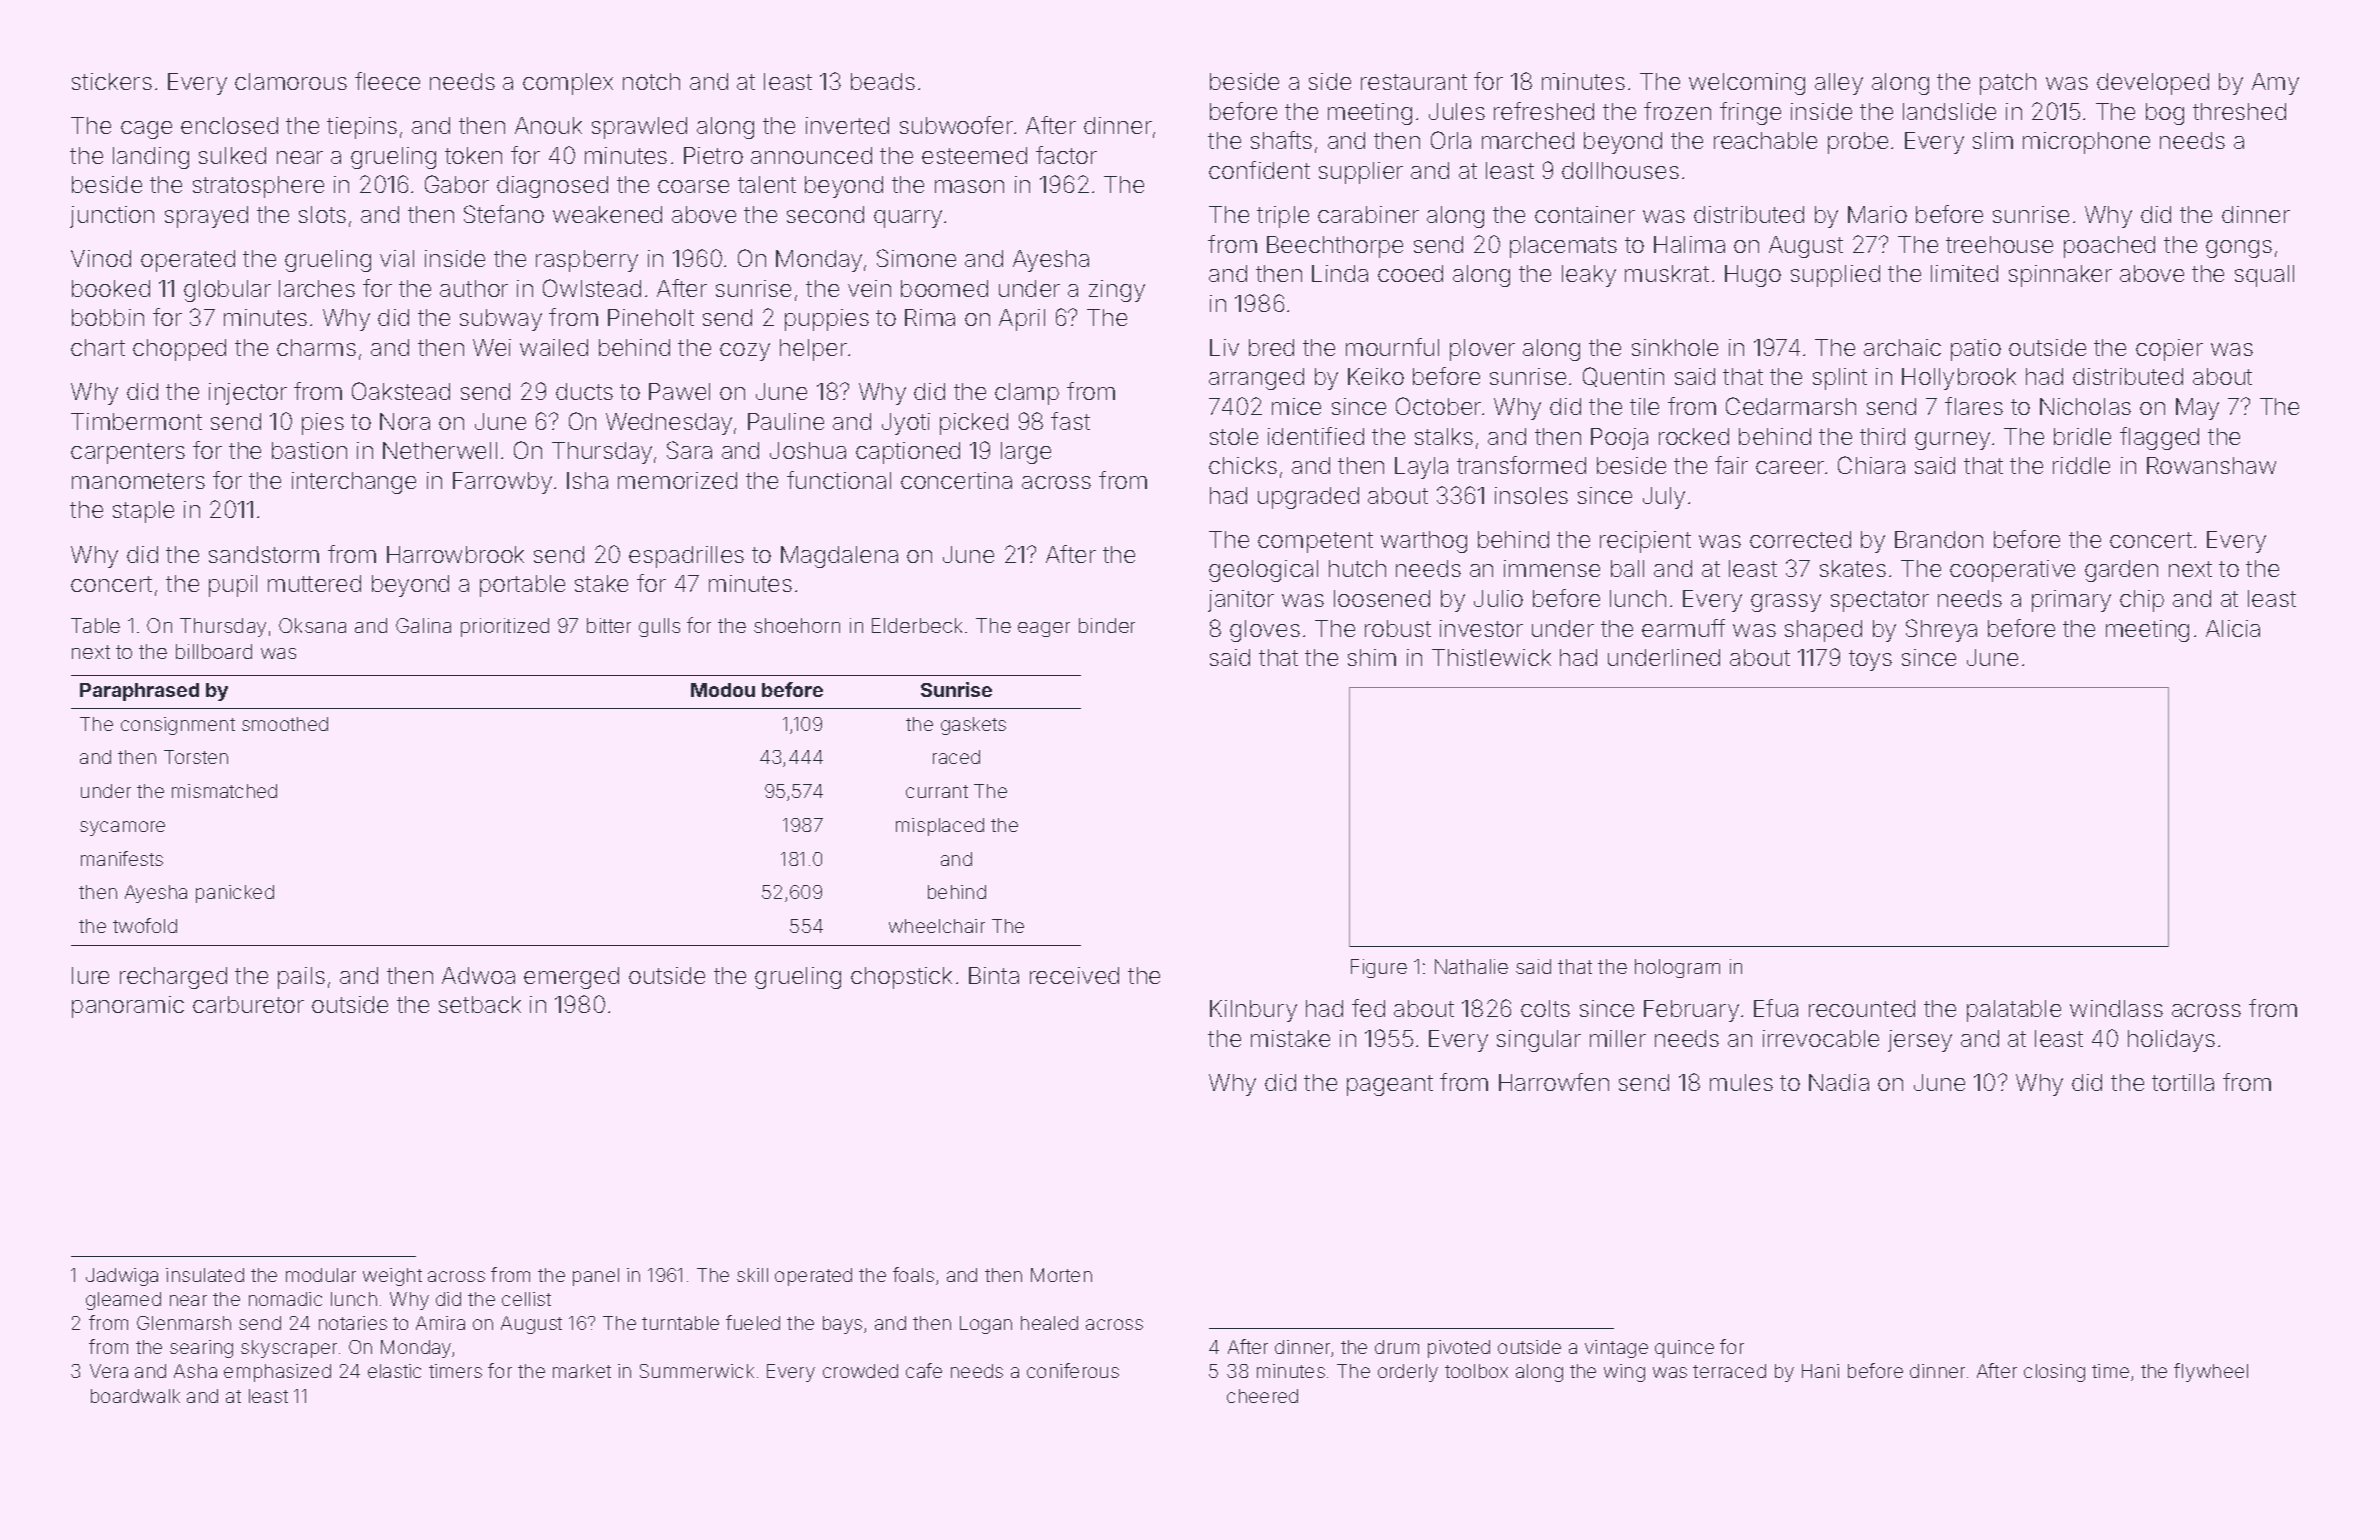  Describe the element at coordinates (651, 81) in the document. I see `notch` at that location.
